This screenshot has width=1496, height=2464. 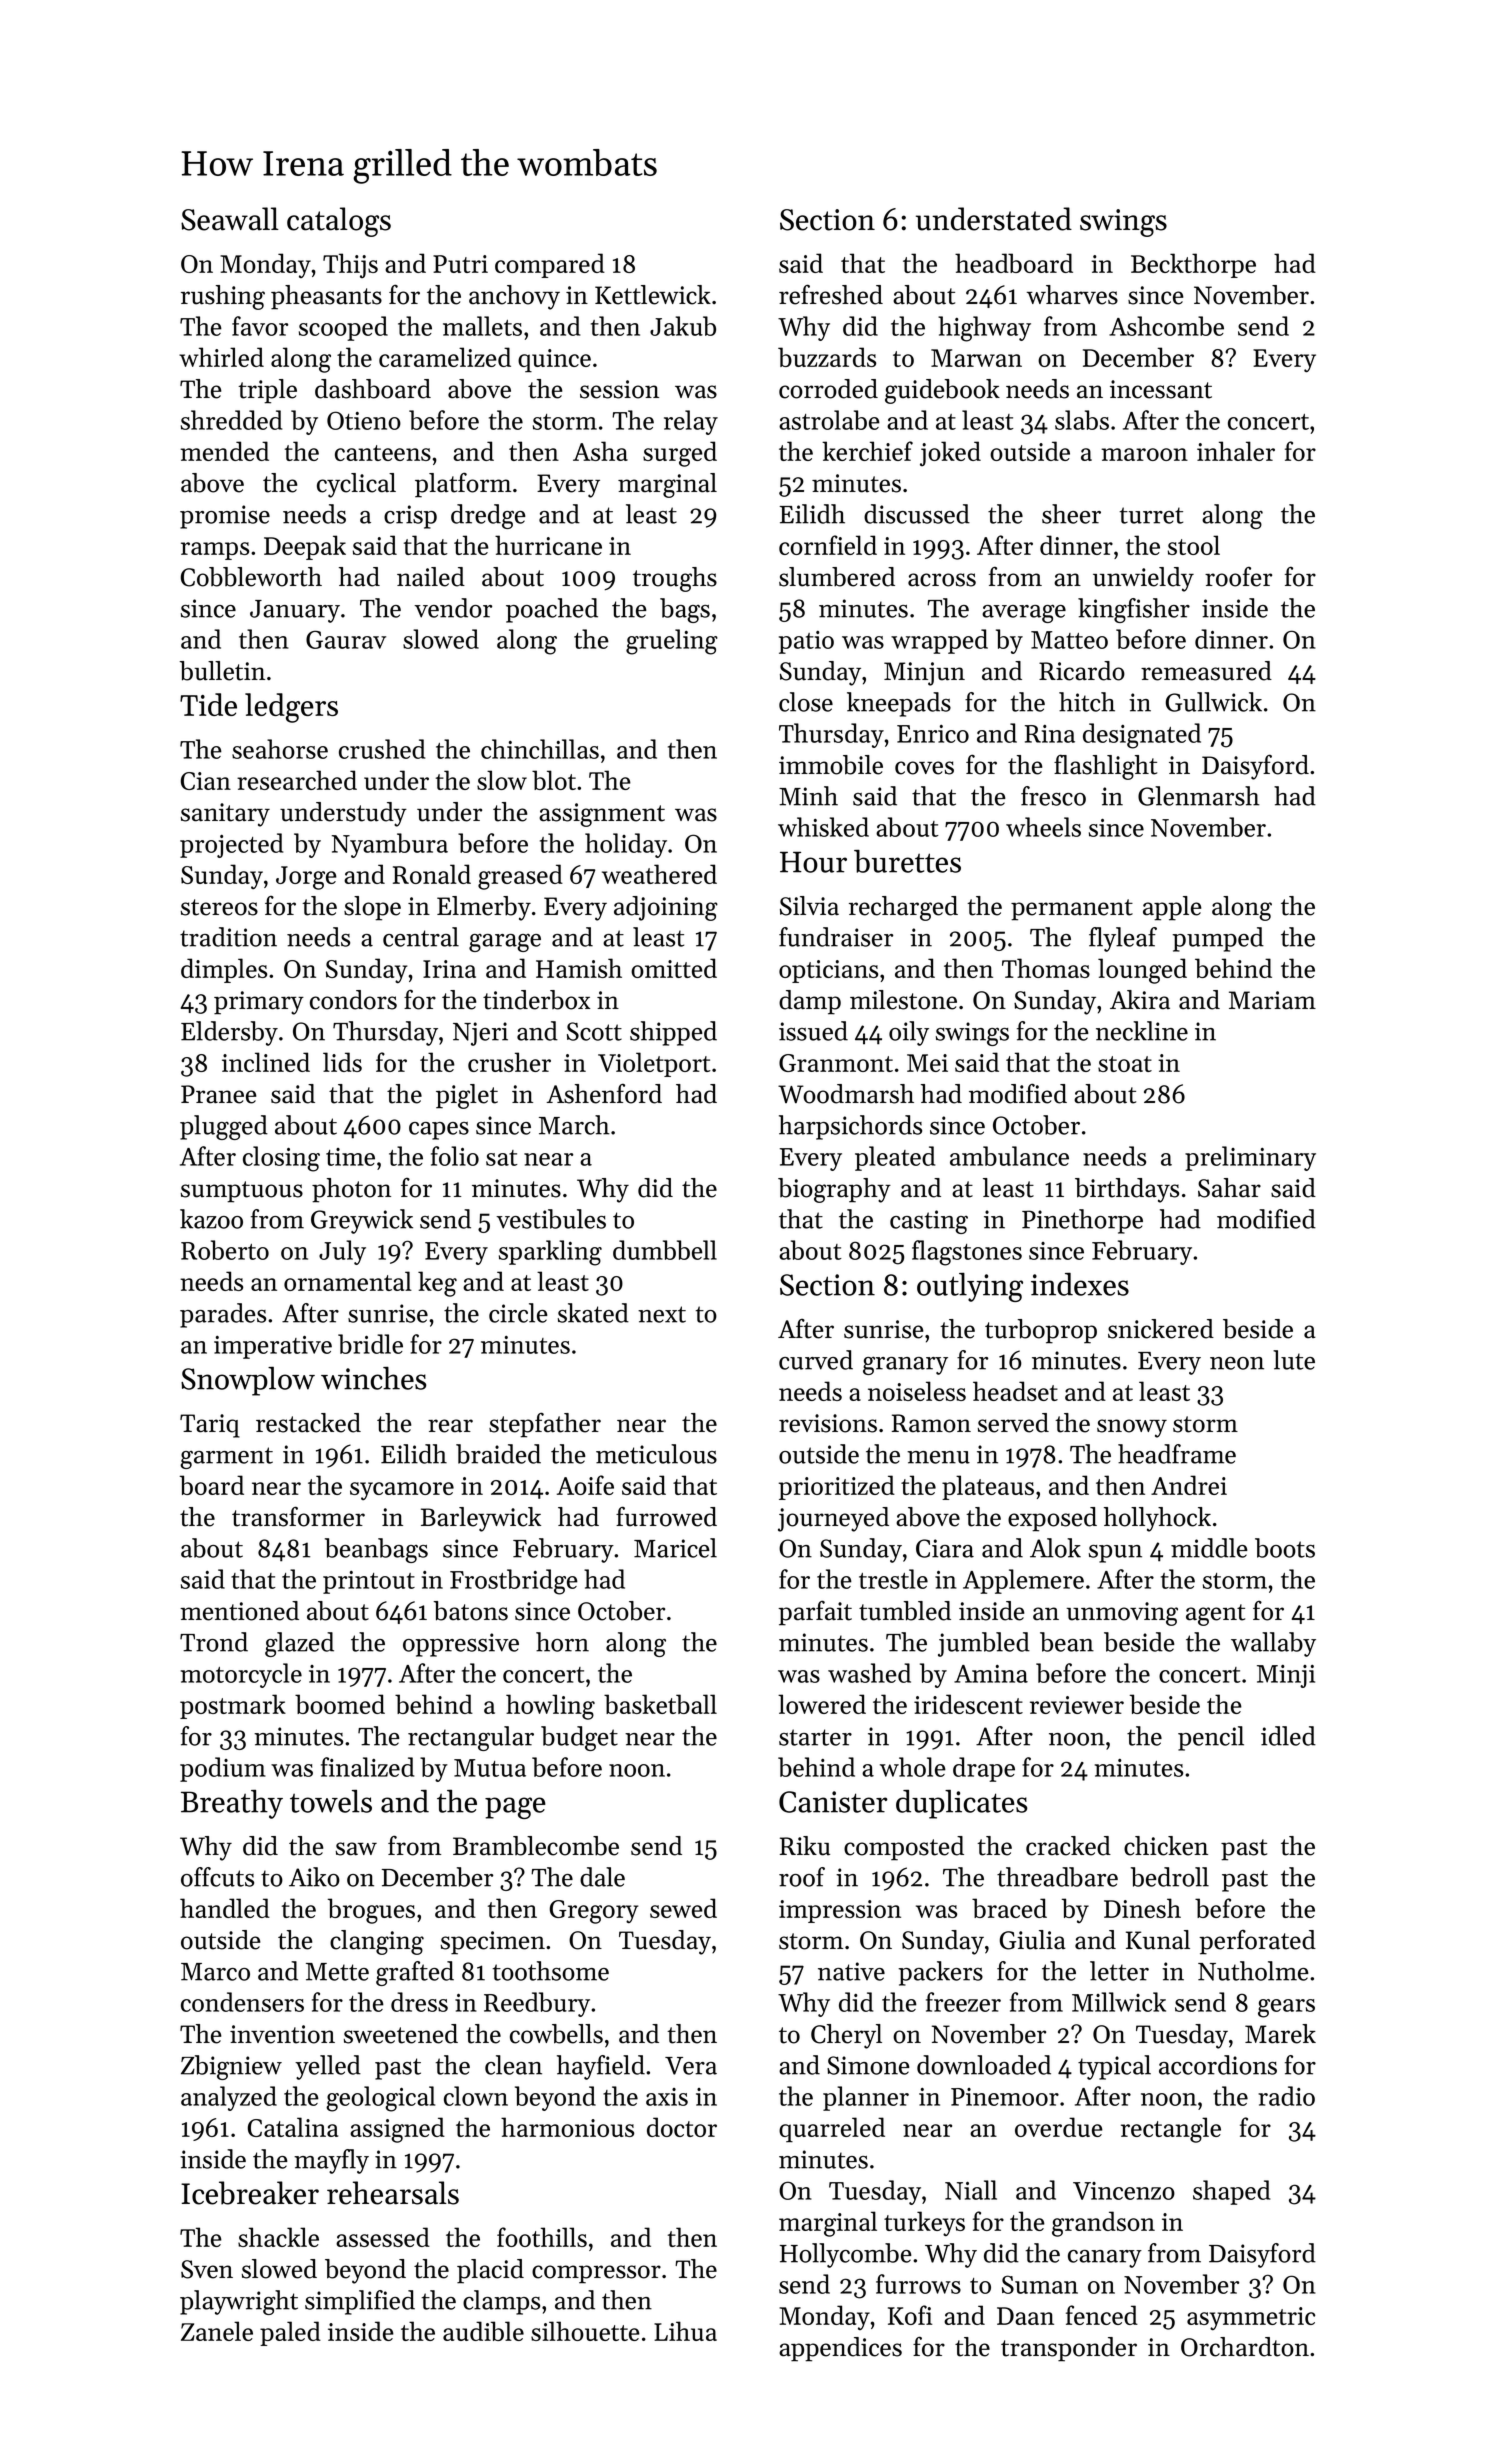 I want to click on caramelized, so click(x=445, y=357).
